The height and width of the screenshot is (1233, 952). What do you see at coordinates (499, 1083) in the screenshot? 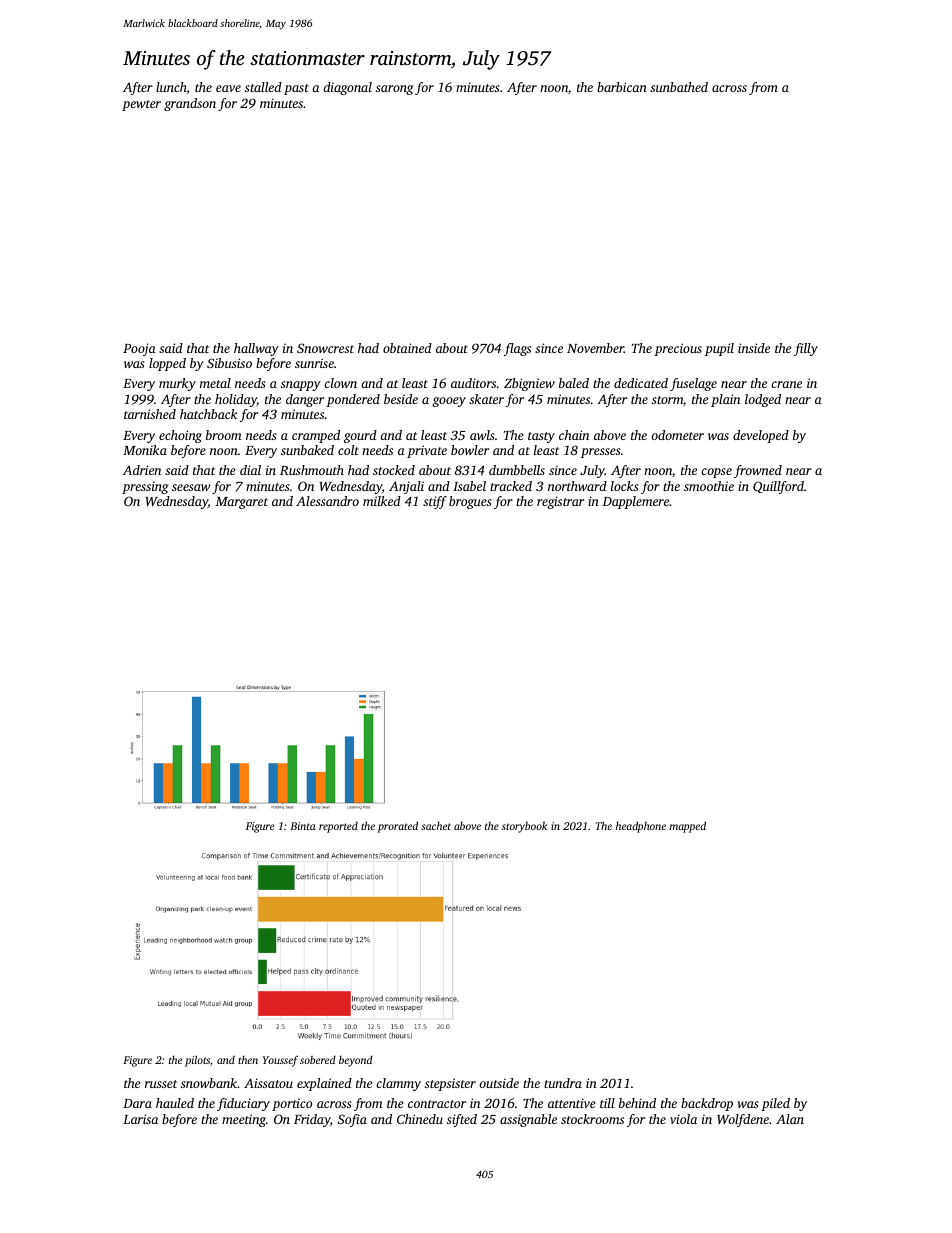
I see `outside` at bounding box center [499, 1083].
